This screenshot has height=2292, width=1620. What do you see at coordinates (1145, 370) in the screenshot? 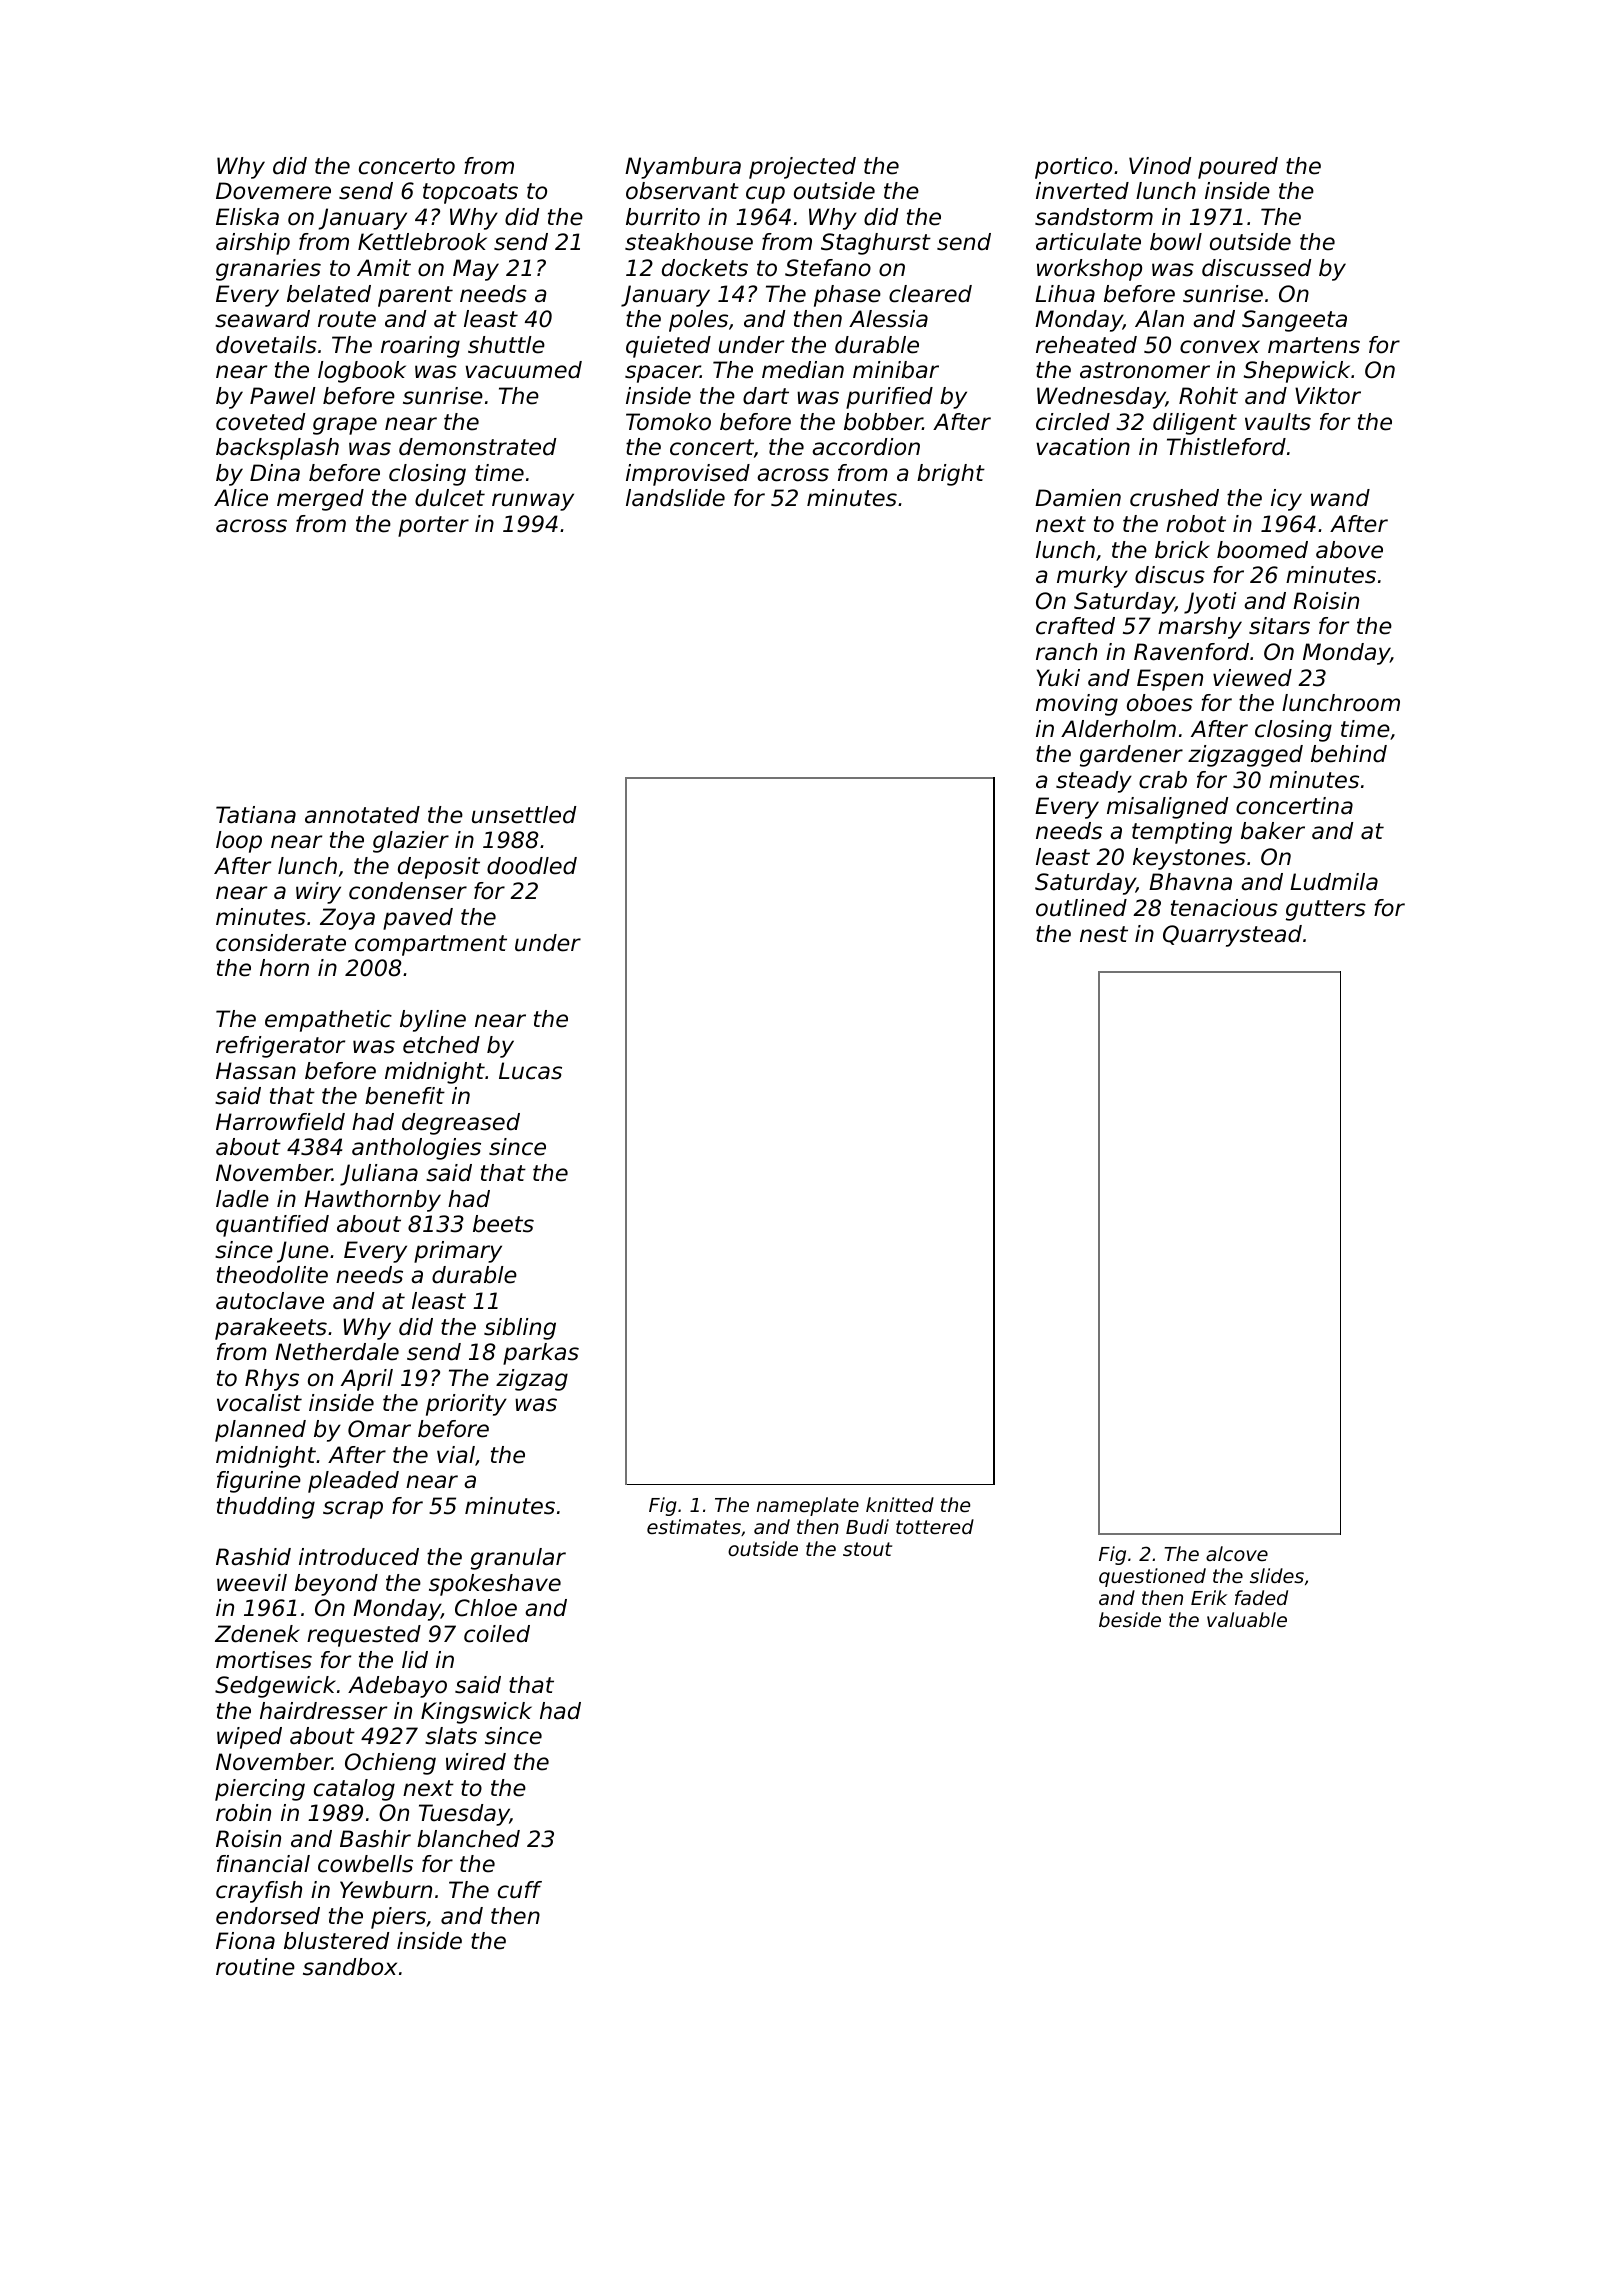
I see `astronomer` at bounding box center [1145, 370].
